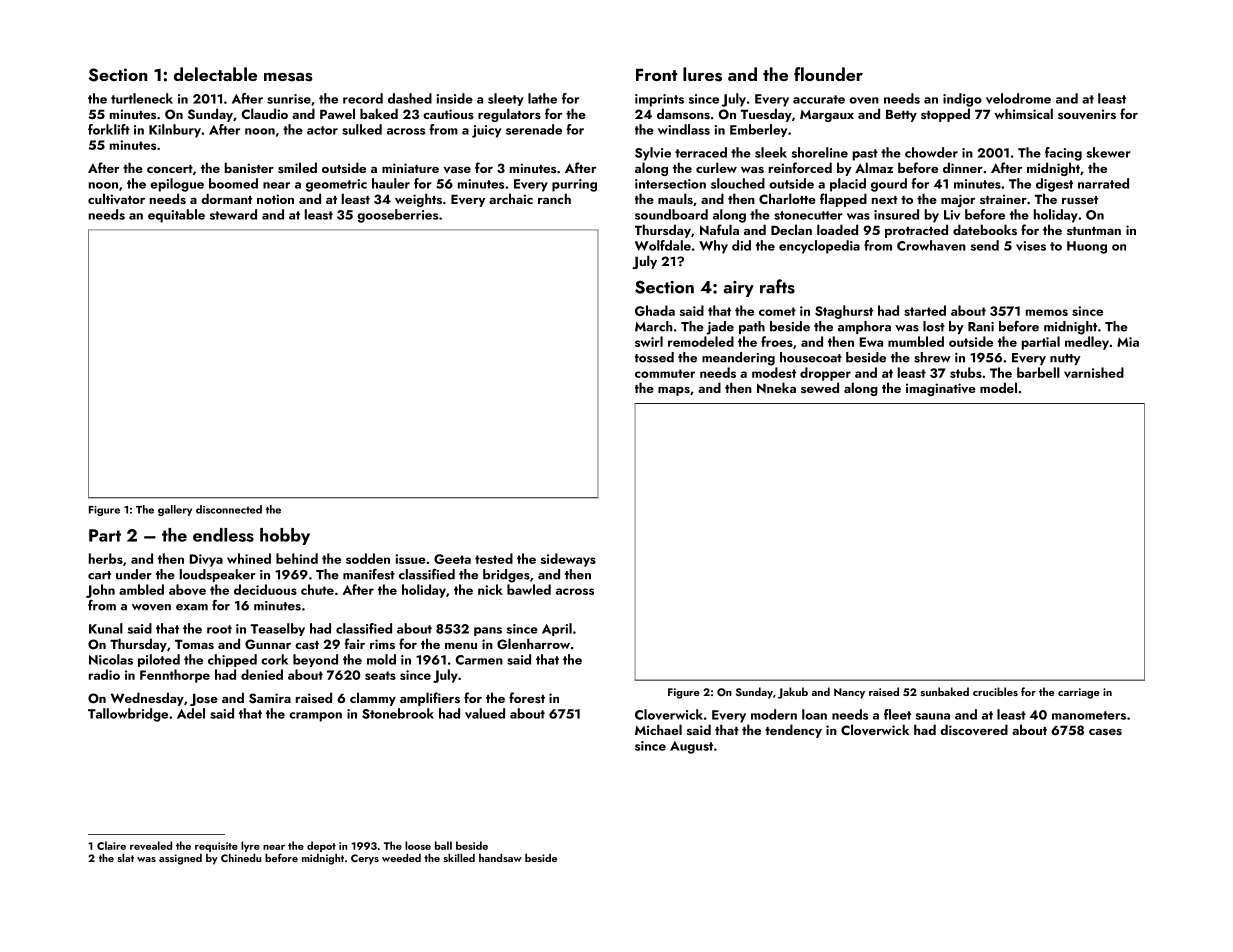  Describe the element at coordinates (443, 845) in the document. I see `ball` at that location.
